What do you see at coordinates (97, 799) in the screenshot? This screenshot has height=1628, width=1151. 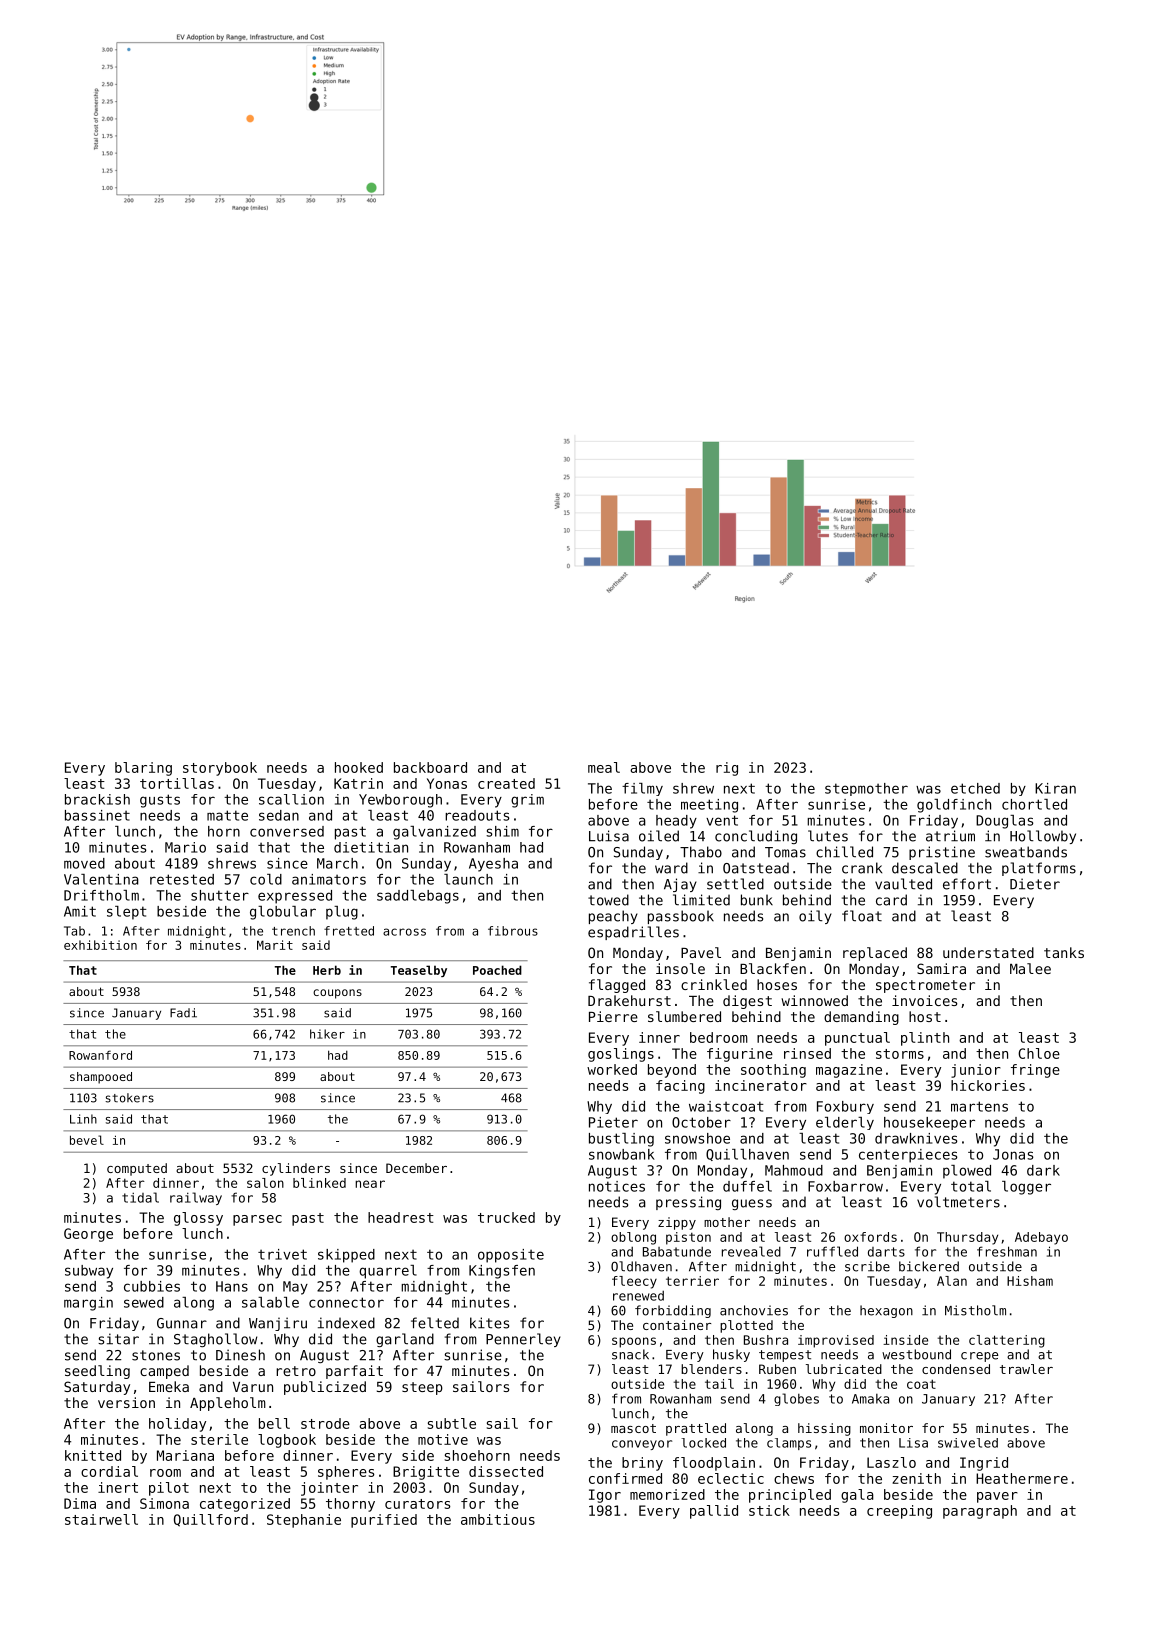 I see `brackish` at bounding box center [97, 799].
